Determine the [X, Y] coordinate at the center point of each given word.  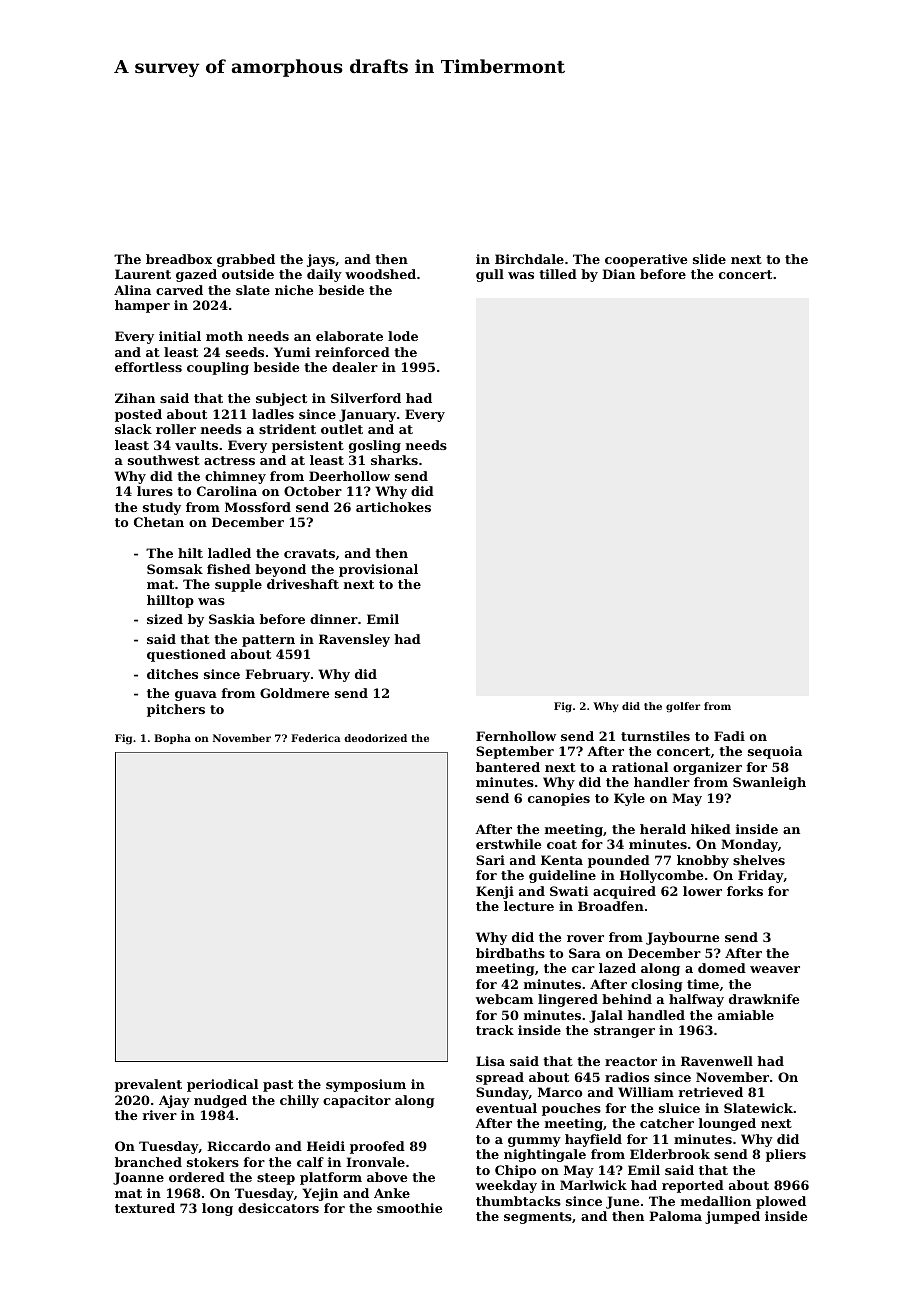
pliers [786, 1155]
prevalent [148, 1085]
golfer [683, 707]
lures [155, 491]
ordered [197, 1177]
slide [709, 259]
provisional [378, 570]
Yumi [292, 352]
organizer [707, 768]
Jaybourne [682, 938]
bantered [508, 767]
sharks [394, 460]
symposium [366, 1085]
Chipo [515, 1171]
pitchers [176, 710]
